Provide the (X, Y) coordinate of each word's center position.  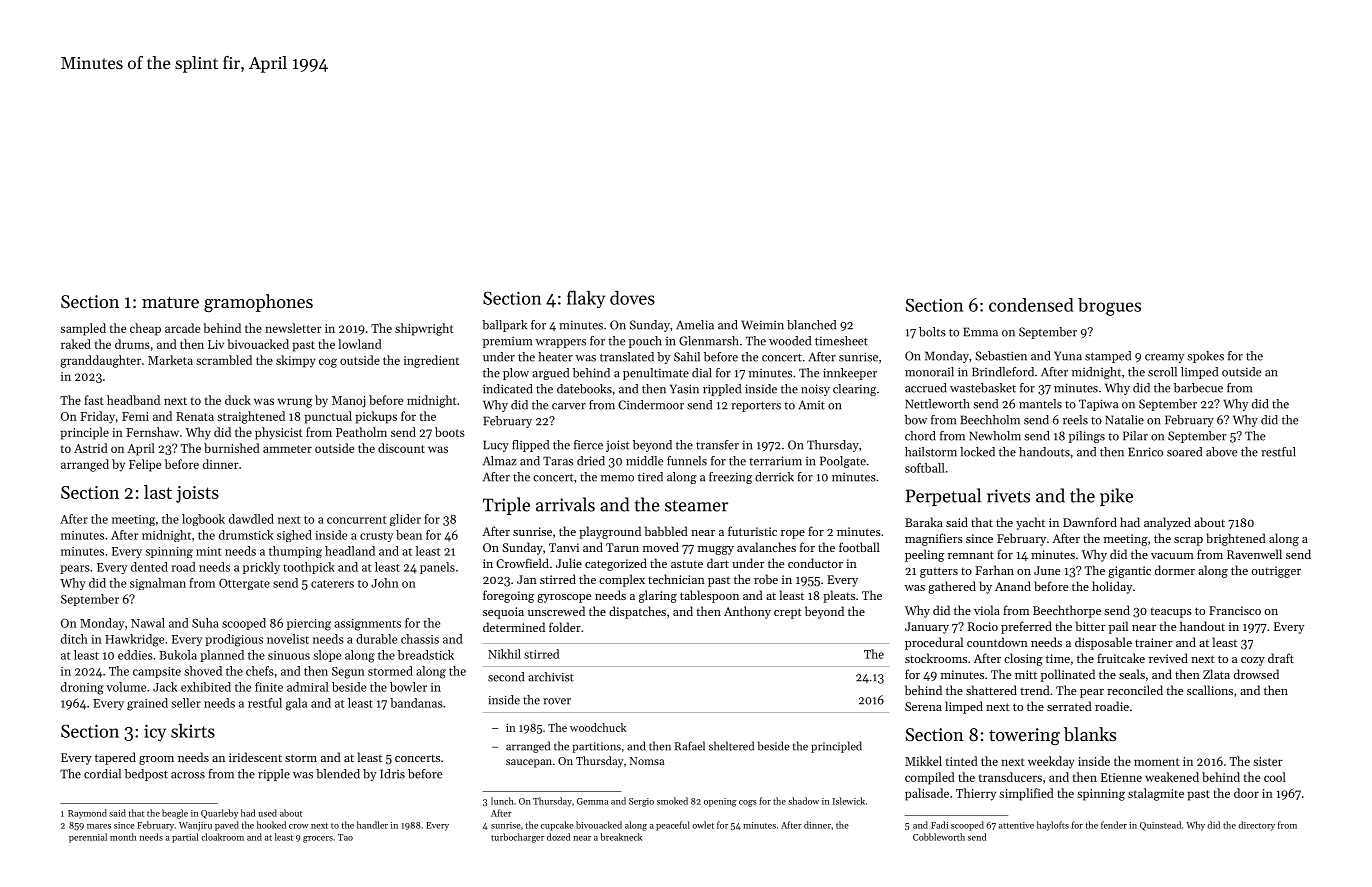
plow (516, 374)
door (1246, 793)
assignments (367, 625)
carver (569, 406)
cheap (145, 329)
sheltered (731, 746)
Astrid (91, 448)
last (158, 492)
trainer (1154, 642)
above (1221, 452)
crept (788, 613)
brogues (1109, 307)
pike (1116, 497)
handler (372, 825)
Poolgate (843, 462)
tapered (115, 758)
